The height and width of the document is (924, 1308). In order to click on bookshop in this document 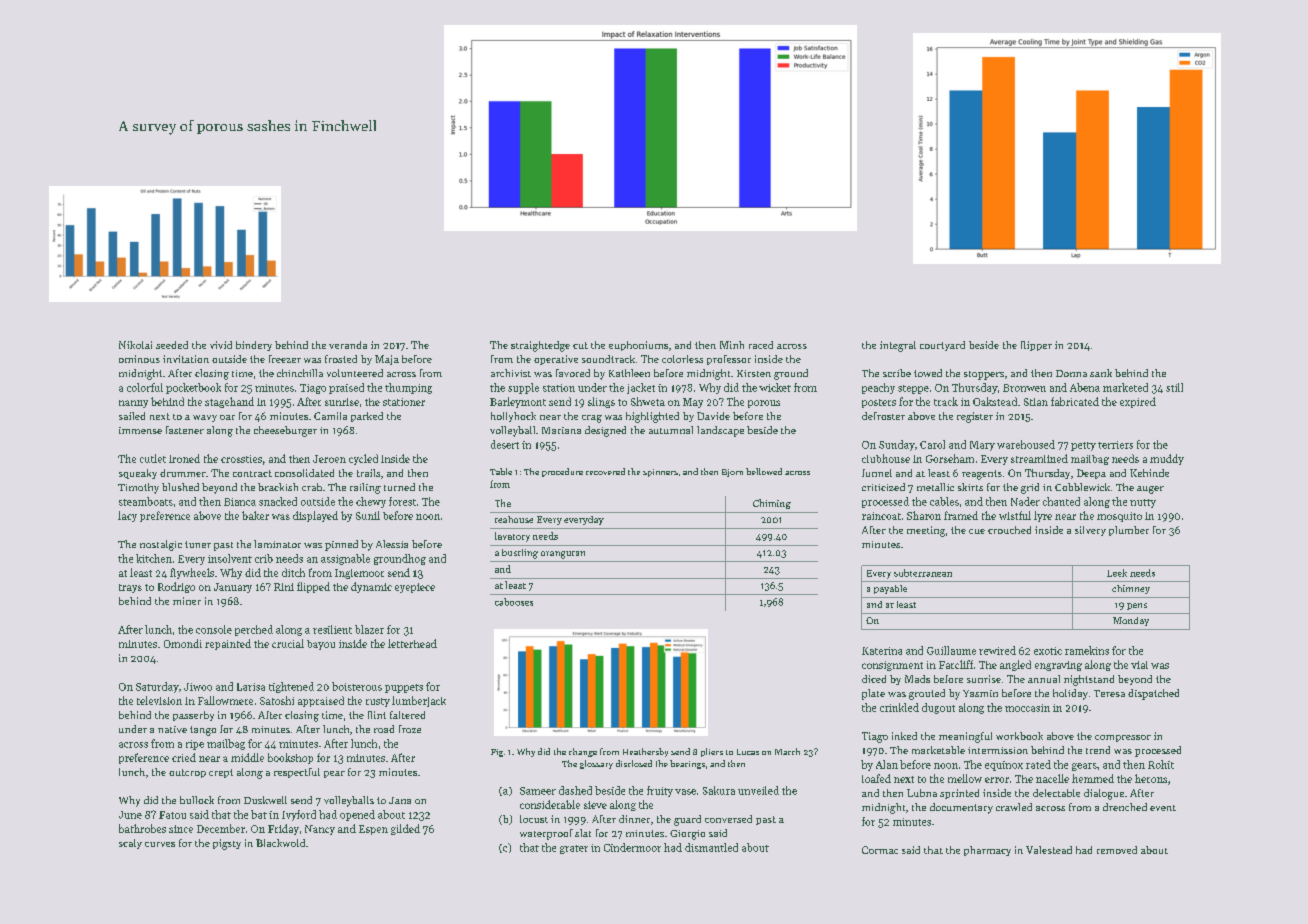, I will do `click(290, 758)`.
